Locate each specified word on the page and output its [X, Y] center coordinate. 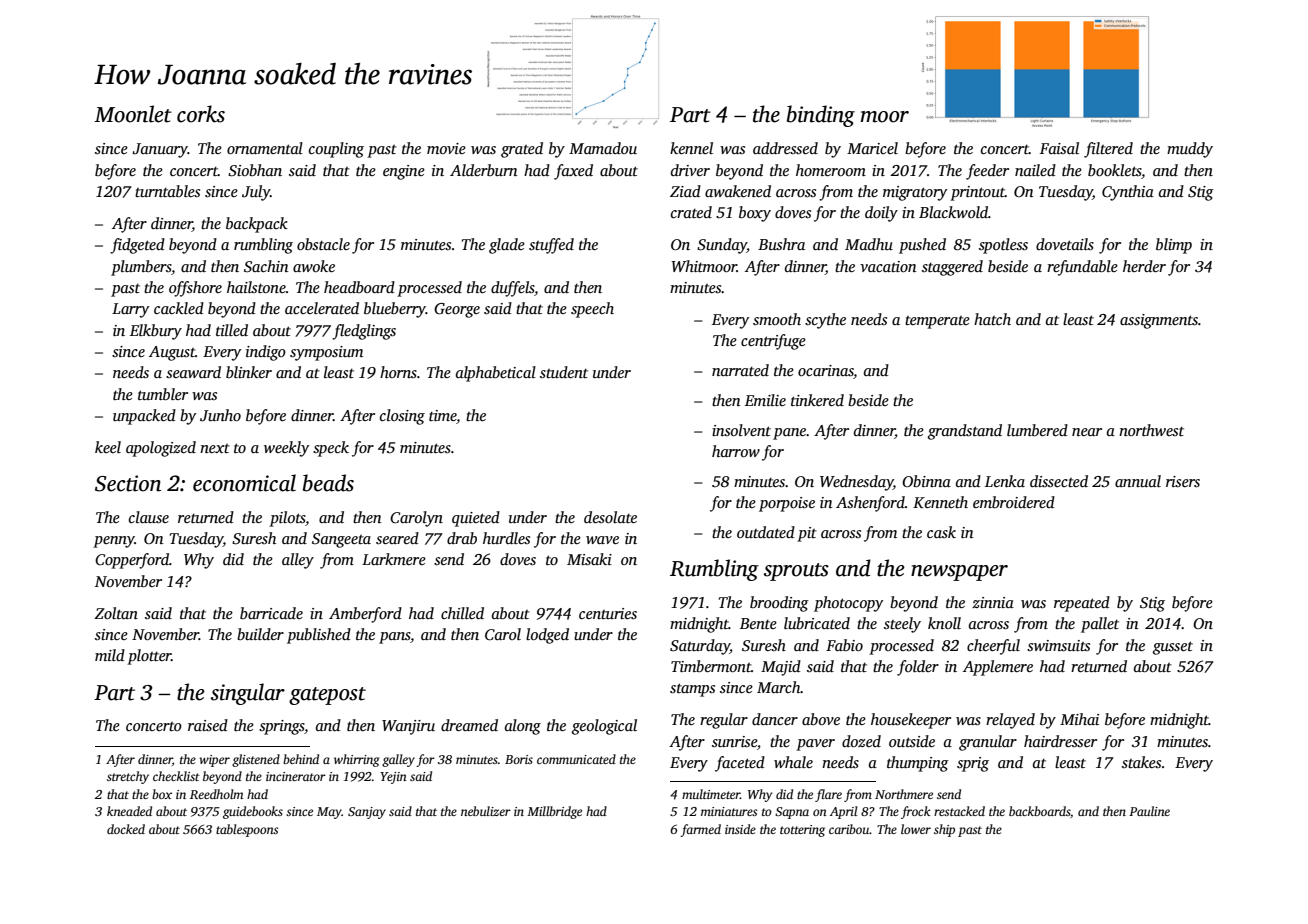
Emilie [765, 400]
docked [126, 829]
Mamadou [603, 148]
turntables [167, 191]
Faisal [1059, 148]
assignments [1159, 321]
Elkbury [156, 332]
